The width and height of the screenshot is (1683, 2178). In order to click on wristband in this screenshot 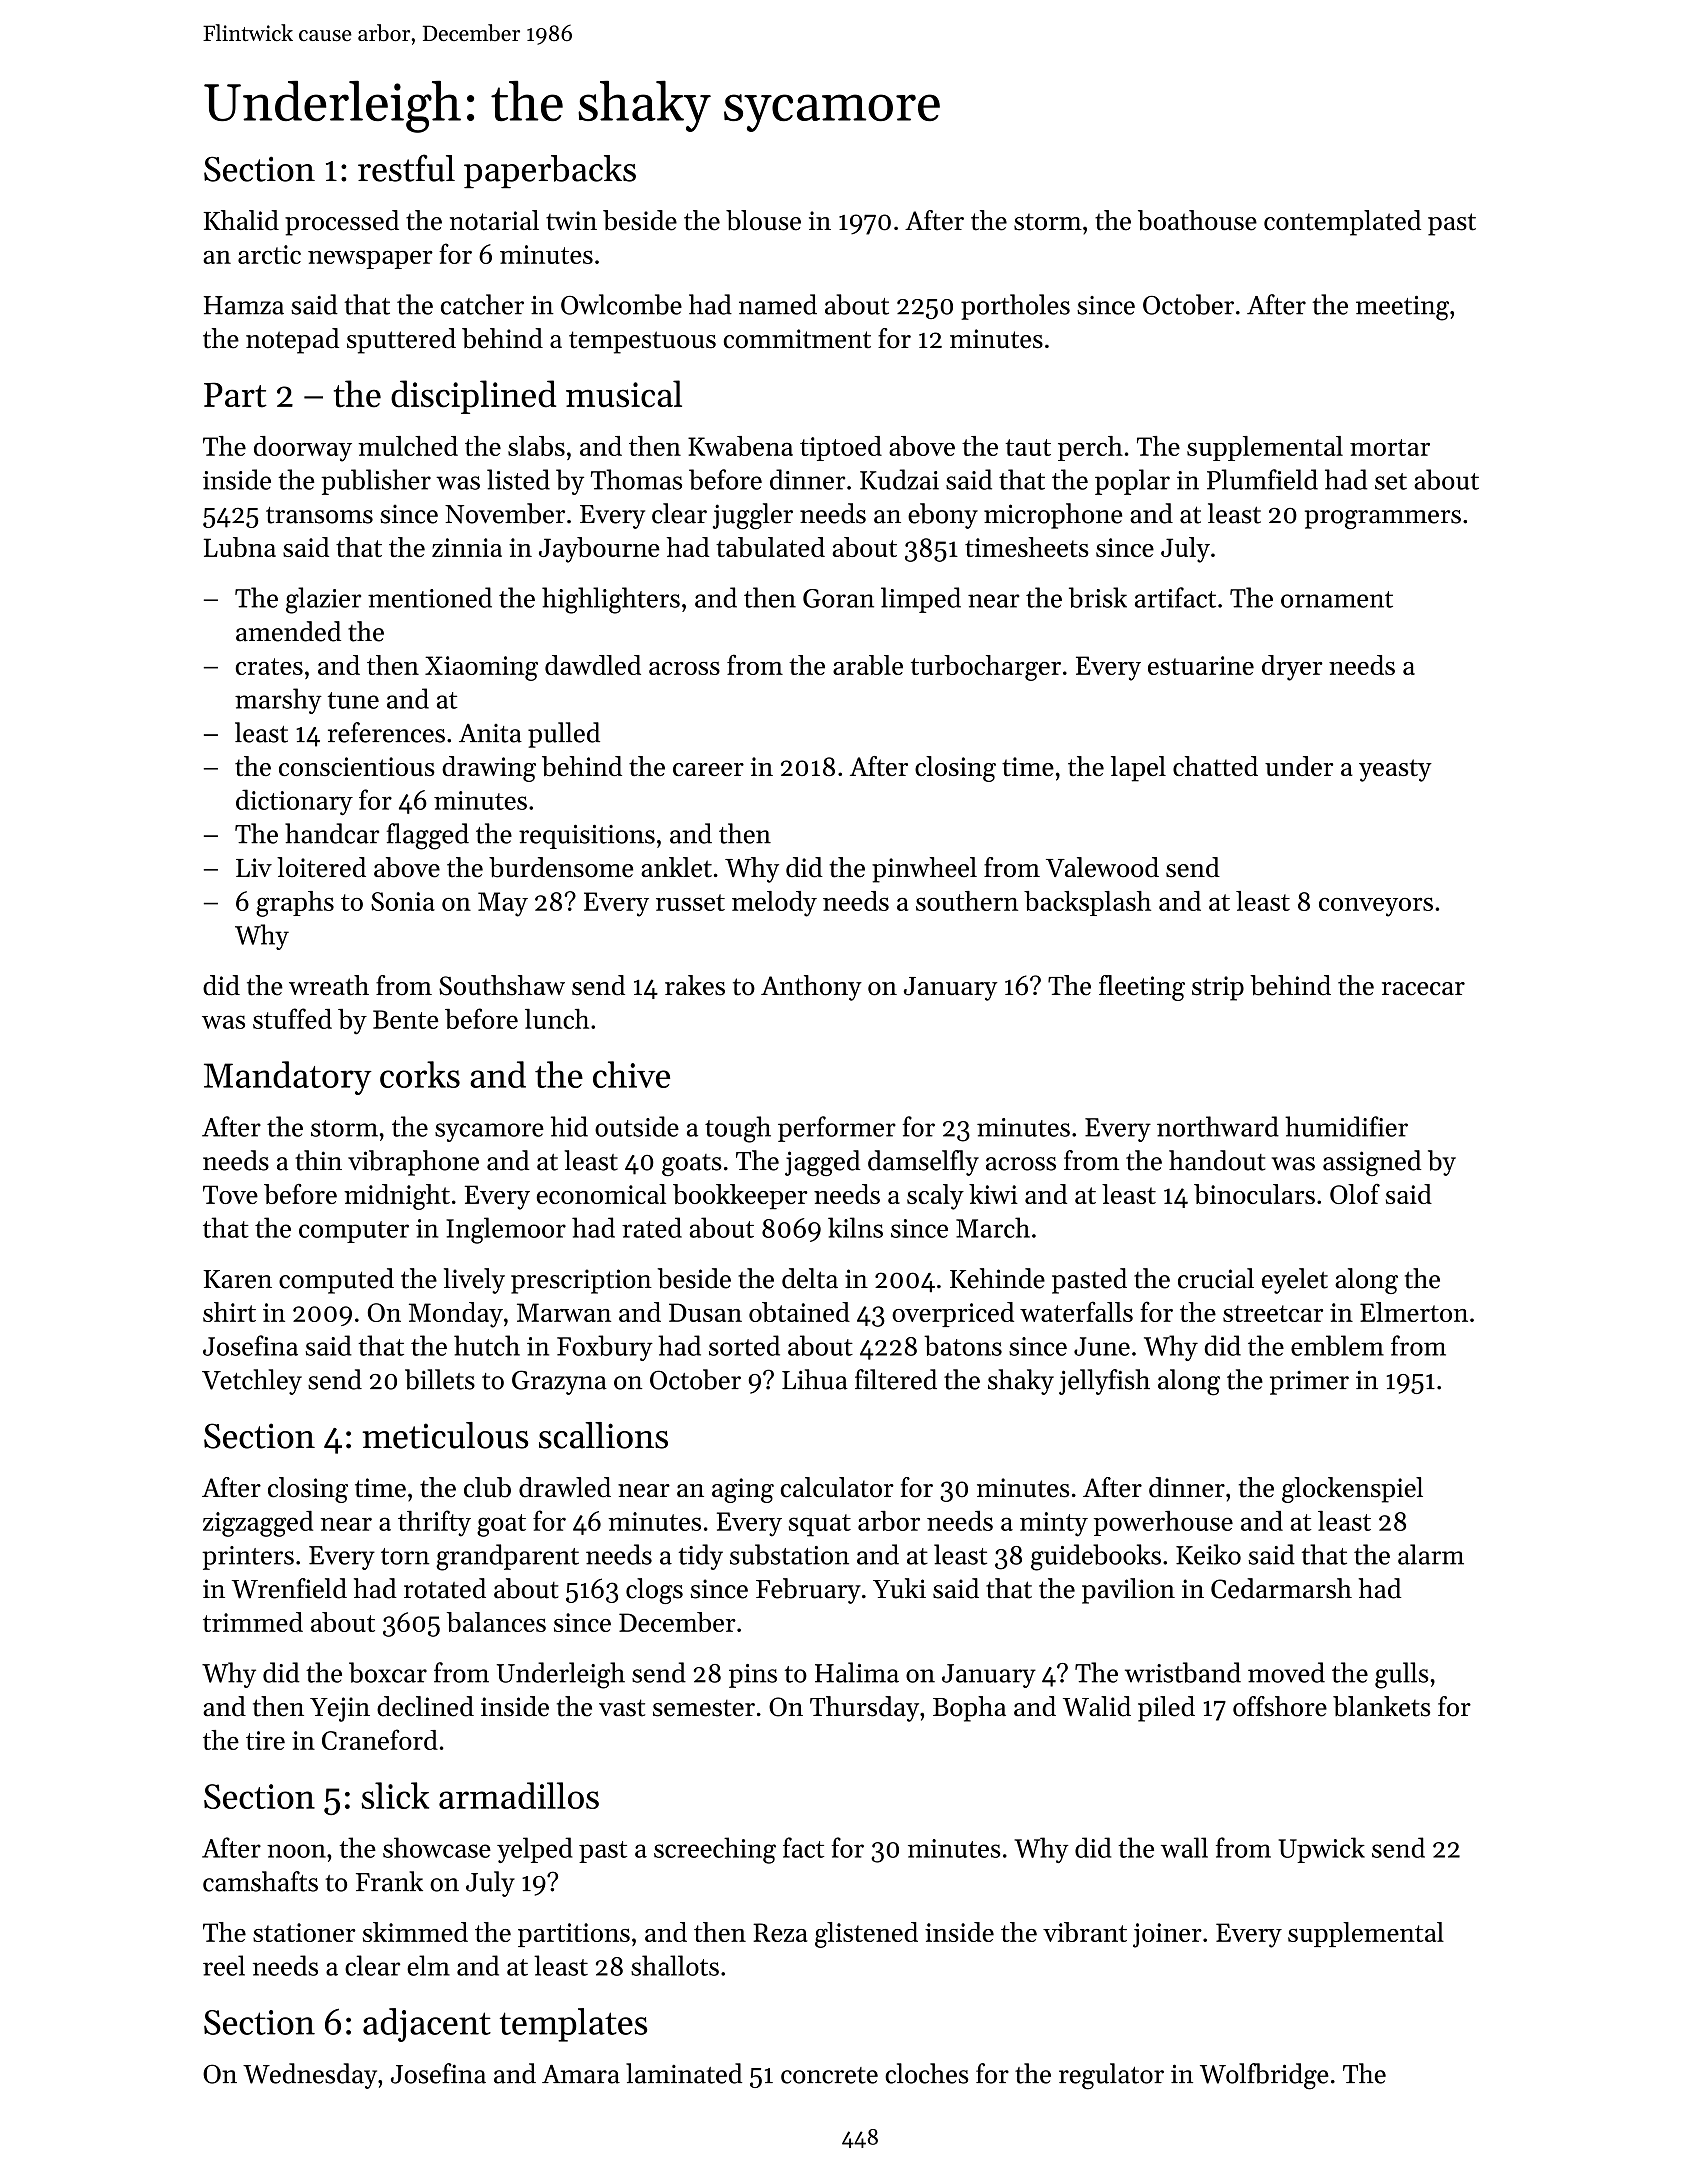, I will do `click(1183, 1672)`.
